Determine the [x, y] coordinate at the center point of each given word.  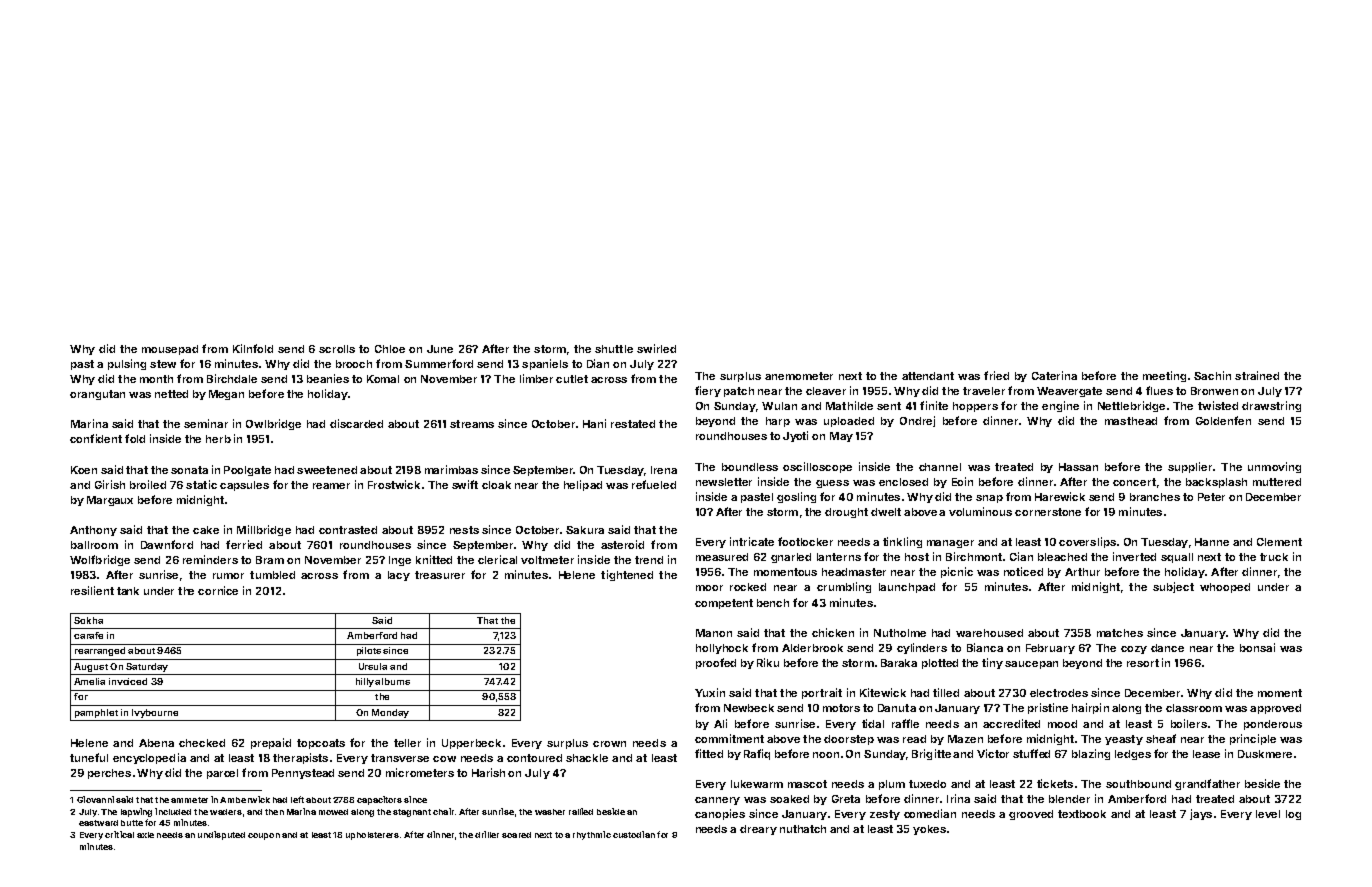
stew [163, 364]
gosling [796, 497]
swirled [656, 348]
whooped [1225, 588]
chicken [833, 632]
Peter [1211, 497]
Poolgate [247, 471]
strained [1257, 375]
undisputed [221, 835]
